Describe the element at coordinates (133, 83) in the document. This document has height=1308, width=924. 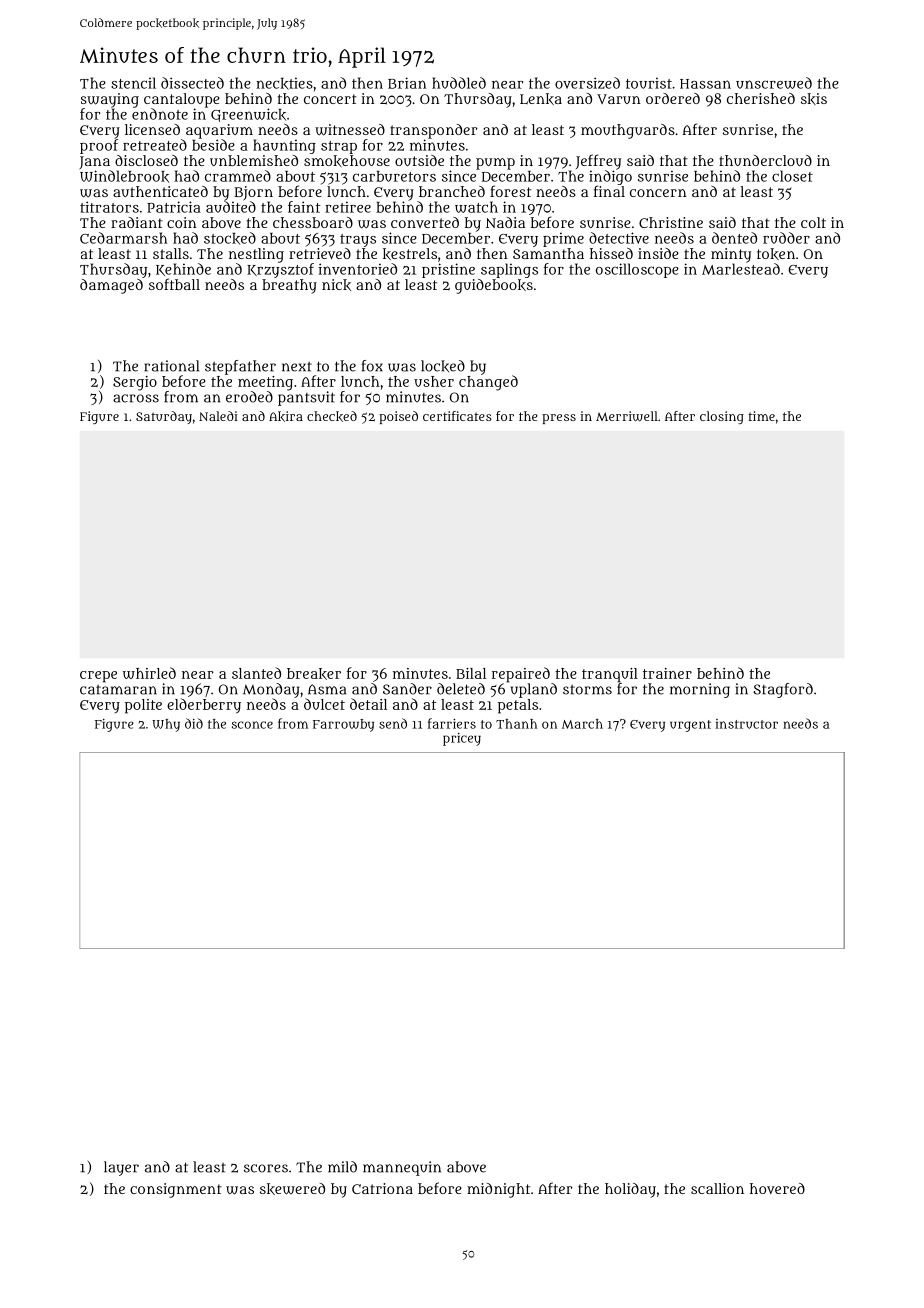
I see `stencil` at that location.
